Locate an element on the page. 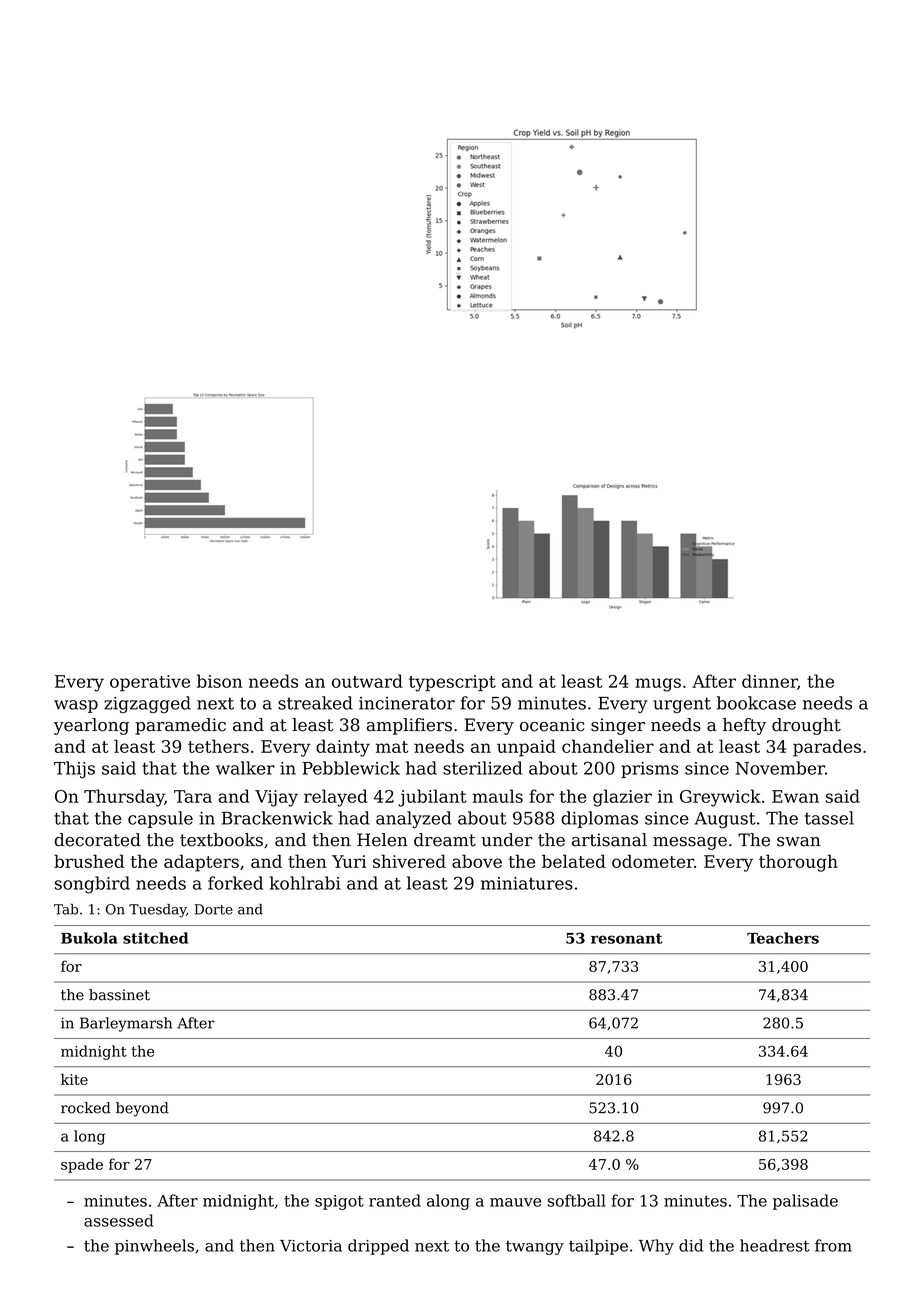  mugs is located at coordinates (658, 685).
